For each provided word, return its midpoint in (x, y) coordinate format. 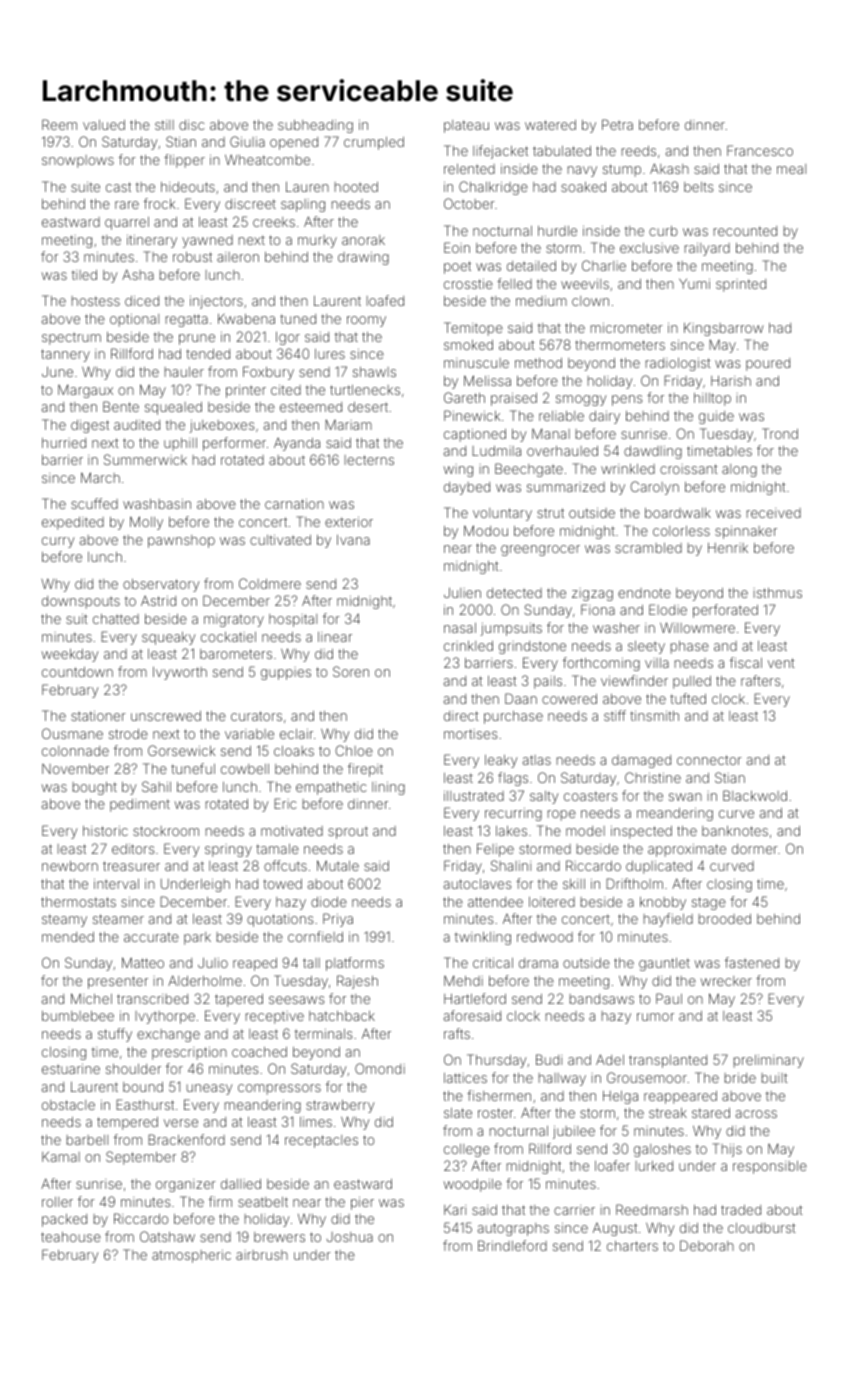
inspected (641, 832)
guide (716, 417)
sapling (303, 205)
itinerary (152, 241)
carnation (294, 504)
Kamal (61, 1157)
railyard (707, 249)
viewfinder (634, 680)
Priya (338, 920)
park (197, 938)
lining (388, 788)
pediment (140, 805)
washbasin (157, 504)
